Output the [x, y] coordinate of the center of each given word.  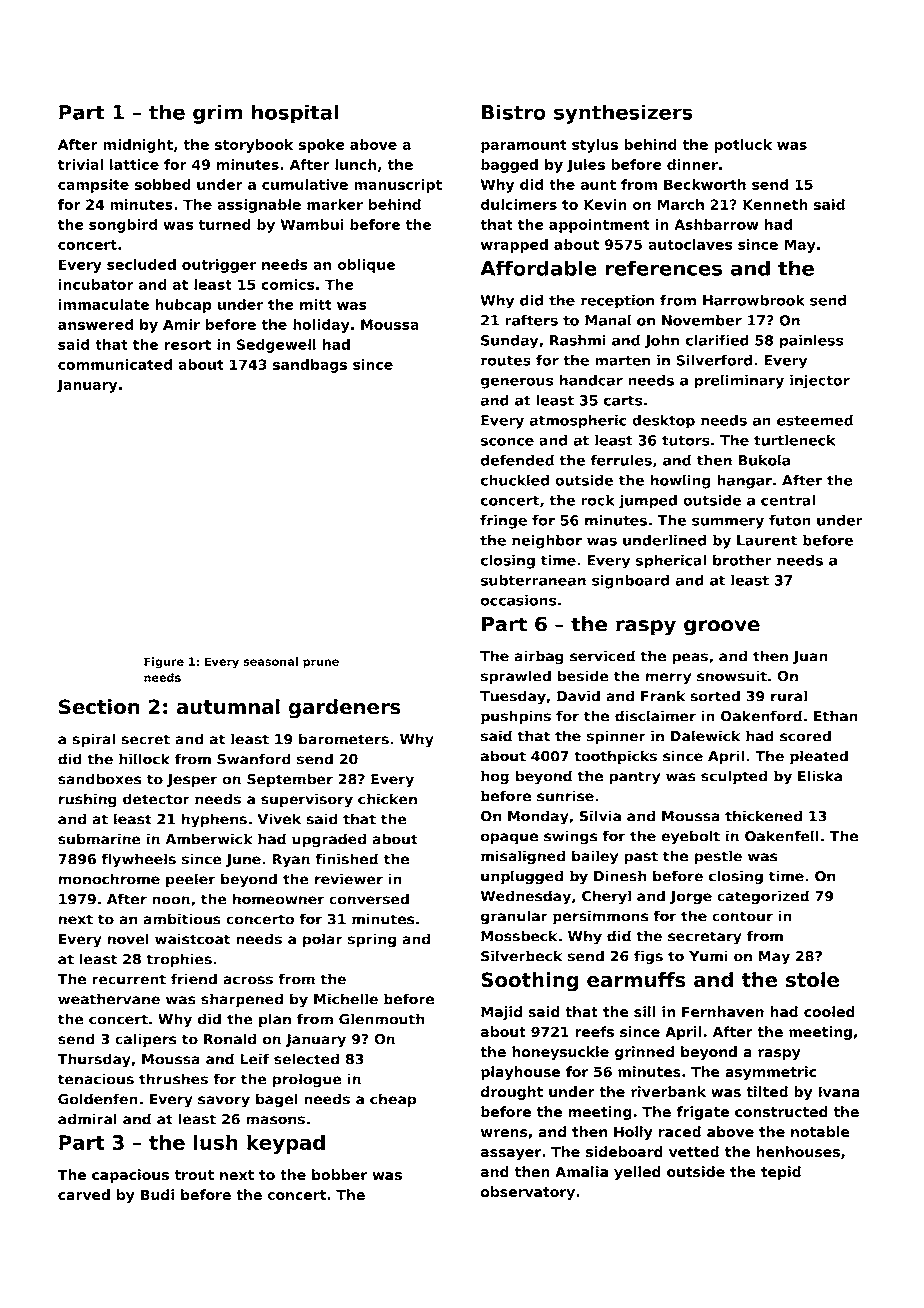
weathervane [109, 999]
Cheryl [606, 897]
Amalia [581, 1171]
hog [495, 777]
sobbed [163, 184]
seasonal [271, 661]
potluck [743, 146]
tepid [781, 1173]
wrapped [514, 246]
